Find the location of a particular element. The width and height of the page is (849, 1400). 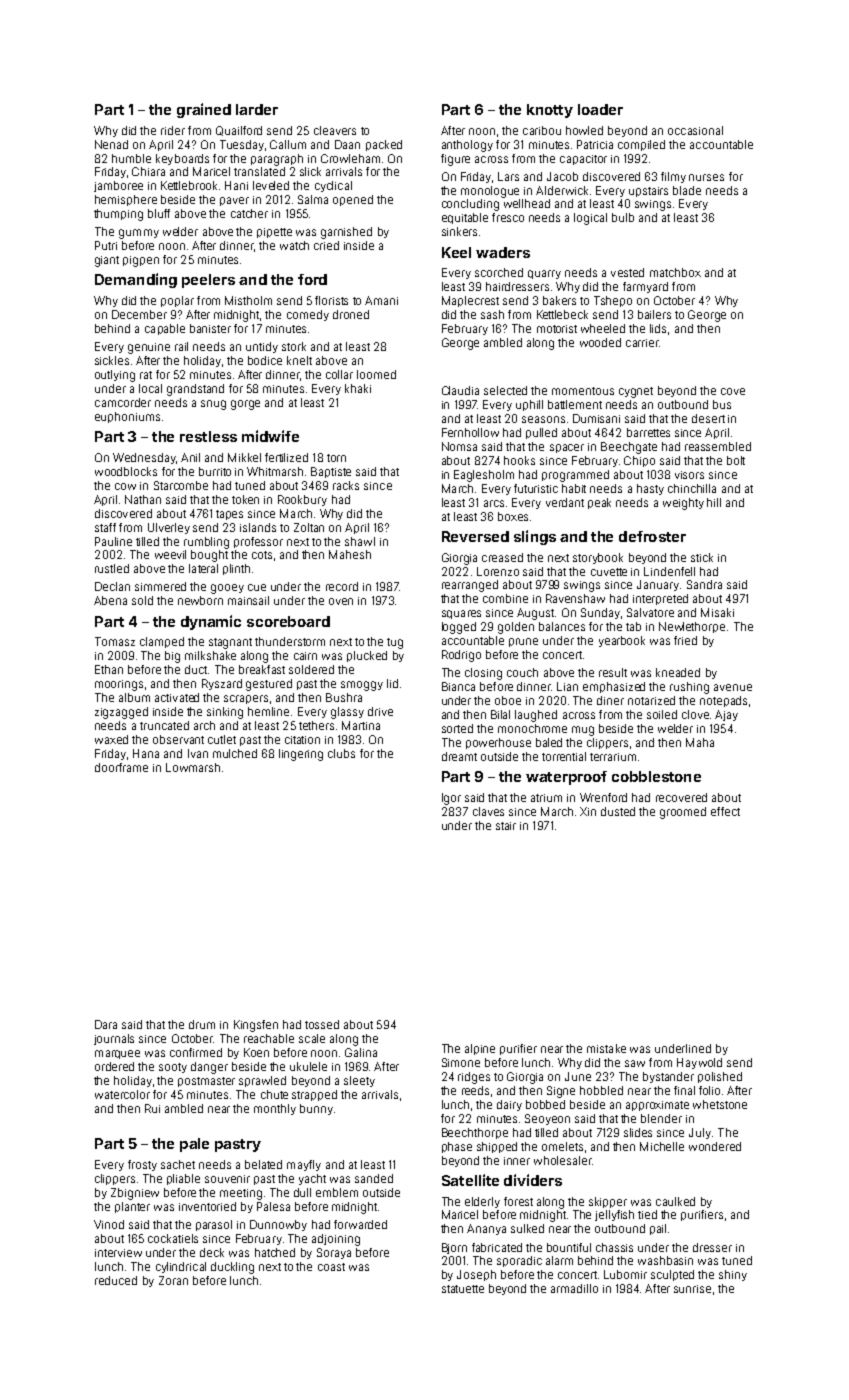

staff is located at coordinates (105, 527).
